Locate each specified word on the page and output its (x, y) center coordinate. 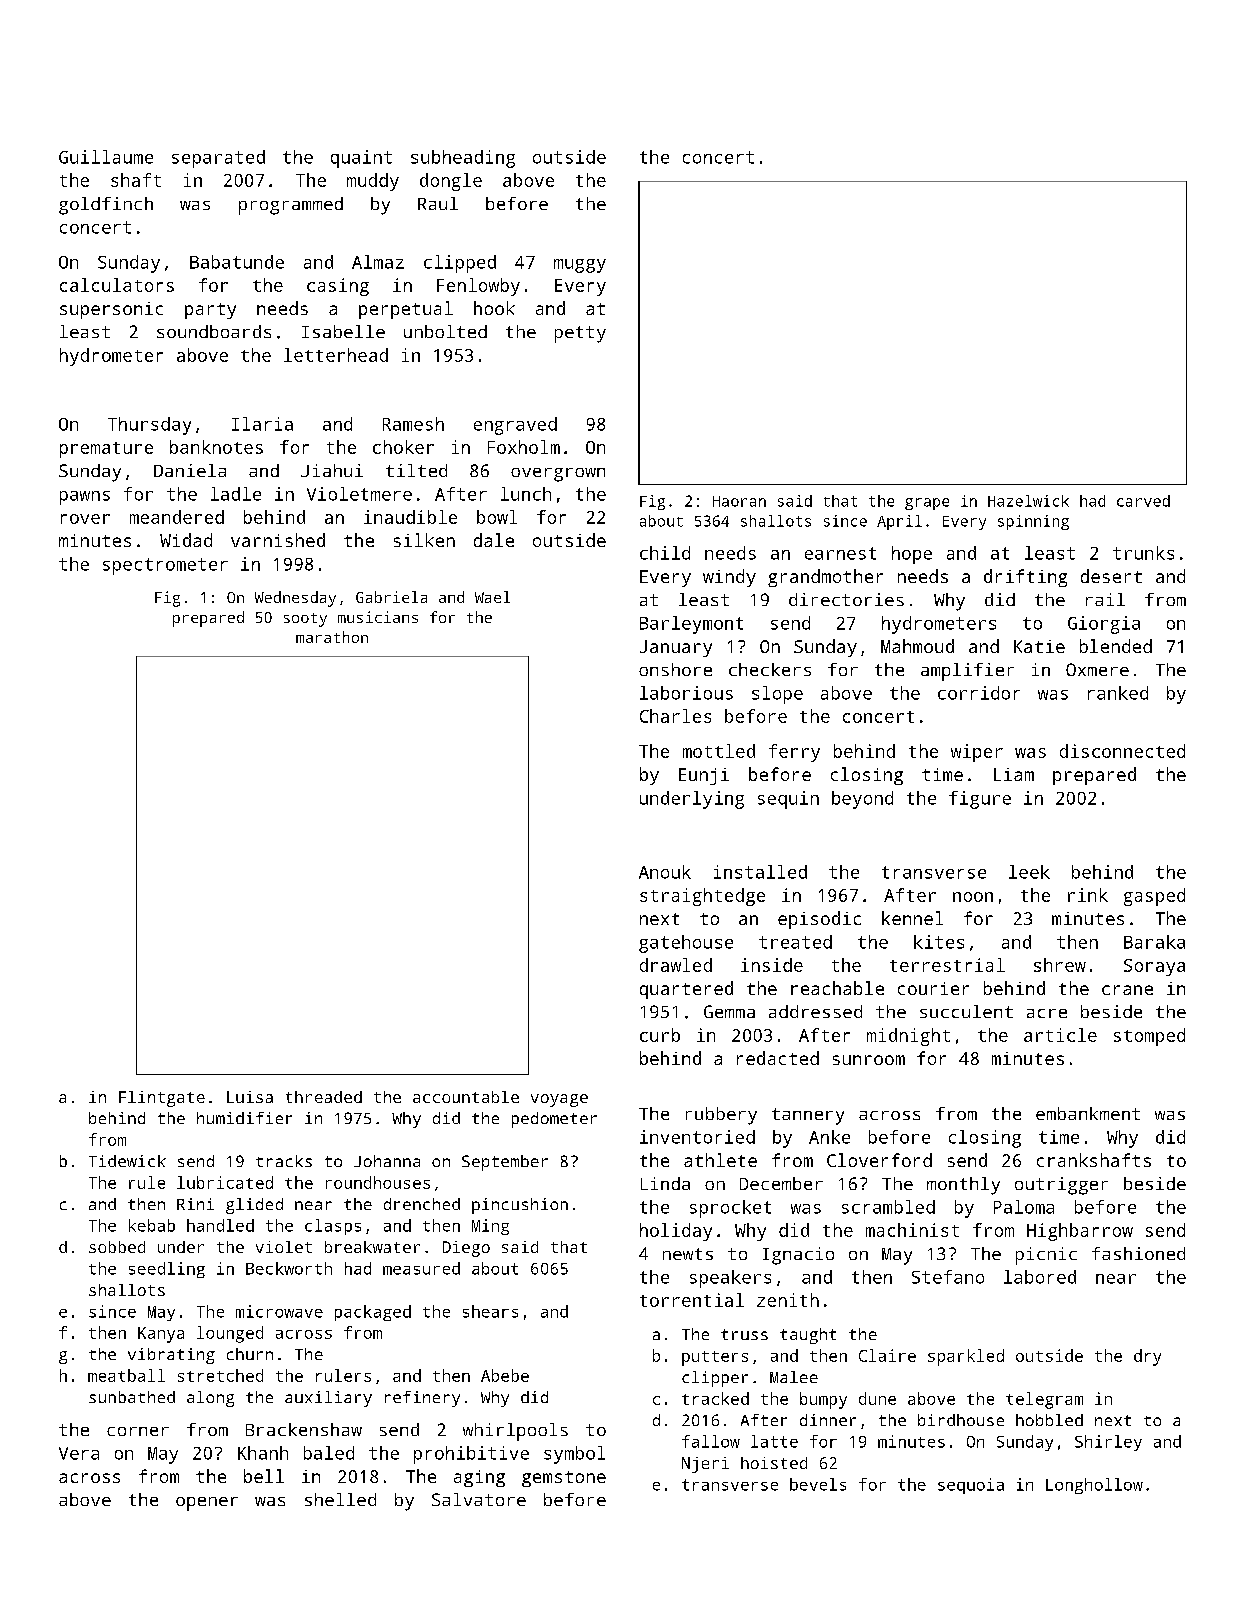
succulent (966, 1011)
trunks (1143, 553)
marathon (332, 637)
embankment (1088, 1113)
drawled (676, 965)
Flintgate (162, 1099)
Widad (186, 540)
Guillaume (106, 157)
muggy (580, 266)
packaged (373, 1313)
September (505, 1163)
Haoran (739, 501)
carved (1143, 501)
